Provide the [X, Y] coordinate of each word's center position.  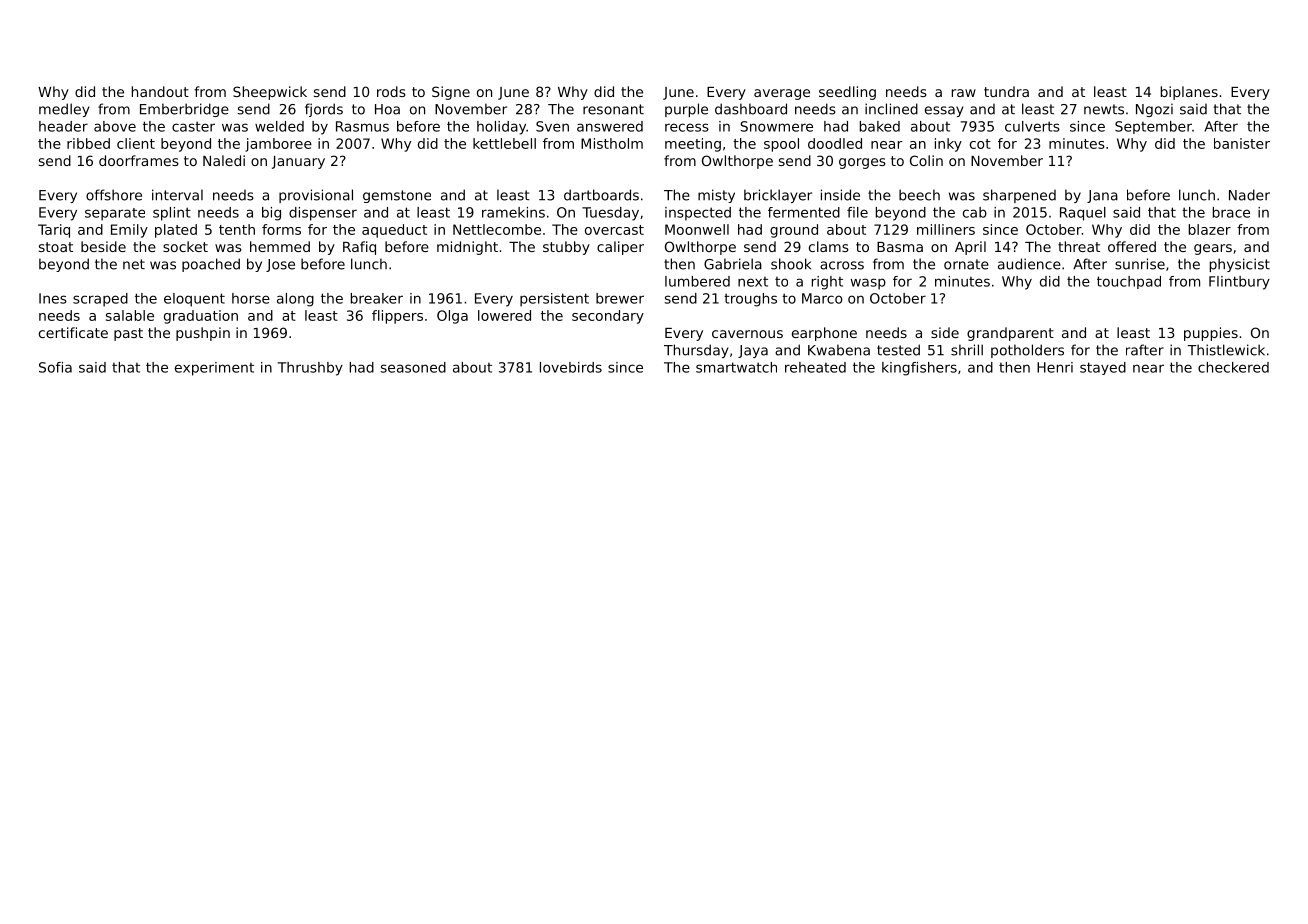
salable [130, 315]
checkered [1233, 367]
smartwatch [736, 367]
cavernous [747, 334]
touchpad [1129, 282]
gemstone [397, 196]
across [842, 265]
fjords [324, 110]
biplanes [1189, 93]
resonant [613, 109]
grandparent [1010, 334]
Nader [1249, 195]
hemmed [280, 246]
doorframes [139, 160]
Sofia [55, 367]
